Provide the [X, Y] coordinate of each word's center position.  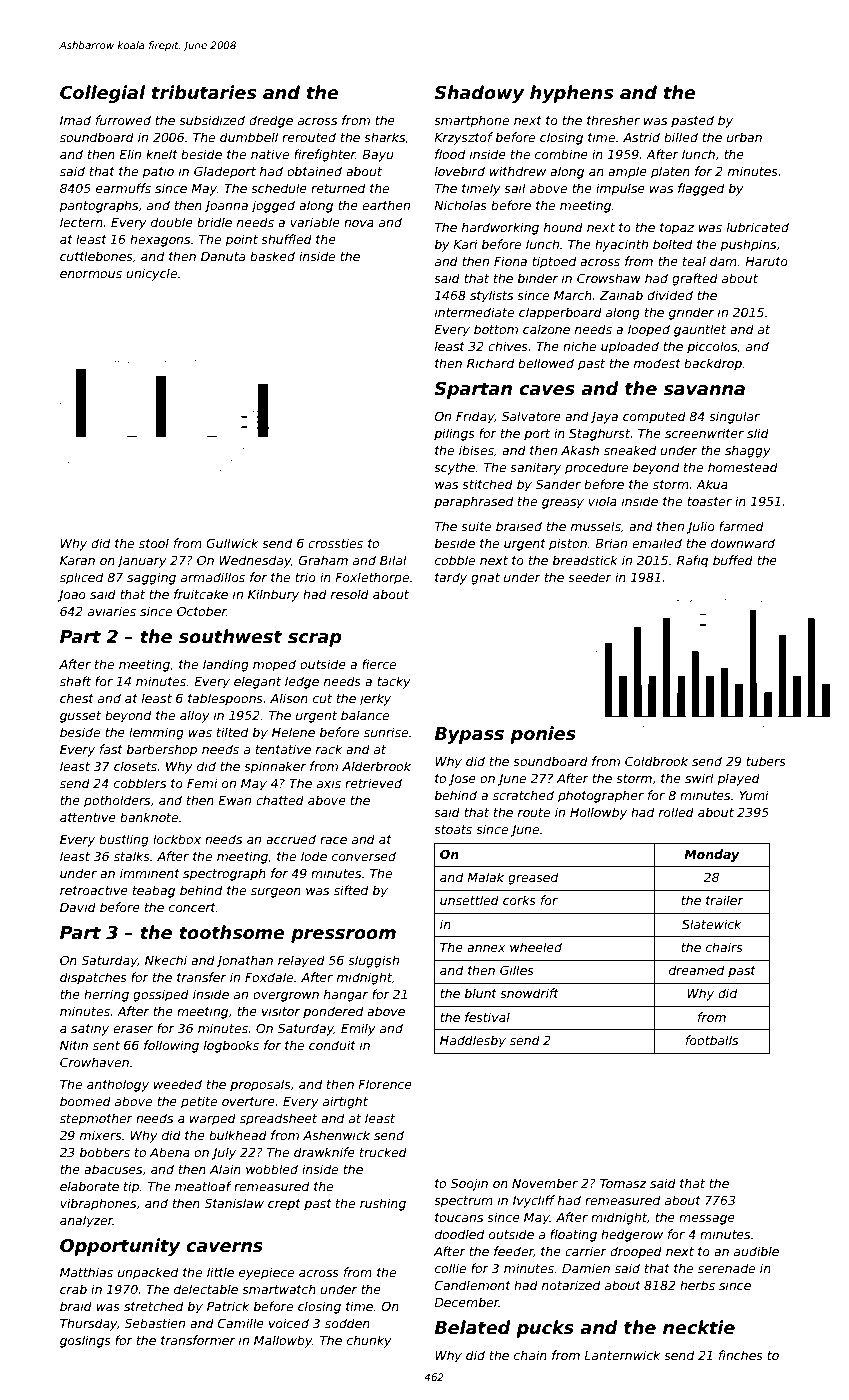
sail [515, 188]
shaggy [748, 451]
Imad [75, 120]
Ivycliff [534, 1201]
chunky [369, 1341]
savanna [704, 390]
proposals [260, 1085]
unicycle [151, 274]
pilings [454, 434]
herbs [697, 1285]
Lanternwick [622, 1355]
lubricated [758, 227]
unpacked [148, 1273]
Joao [72, 596]
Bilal [393, 560]
